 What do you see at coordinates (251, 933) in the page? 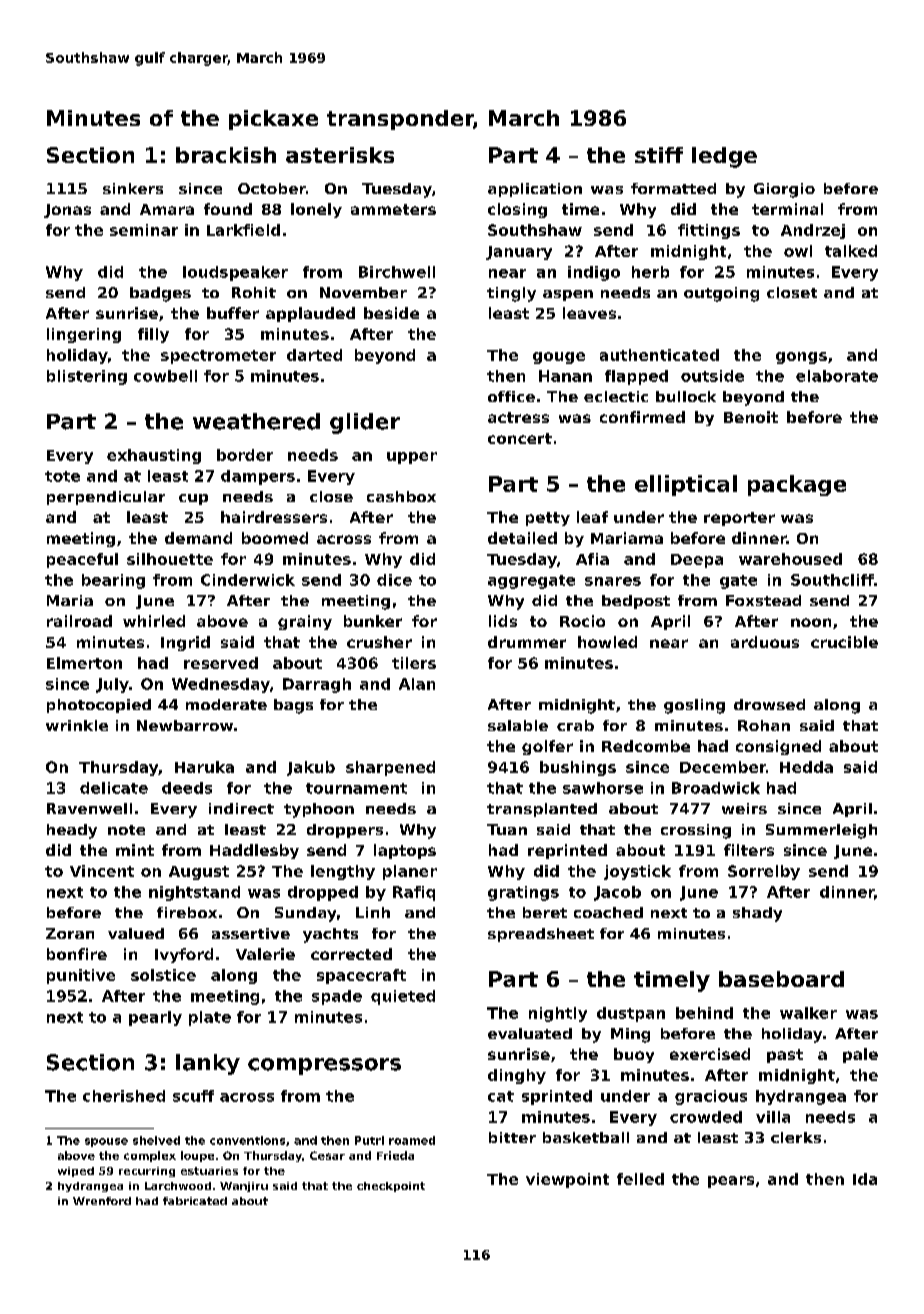
I see `assertive` at bounding box center [251, 933].
